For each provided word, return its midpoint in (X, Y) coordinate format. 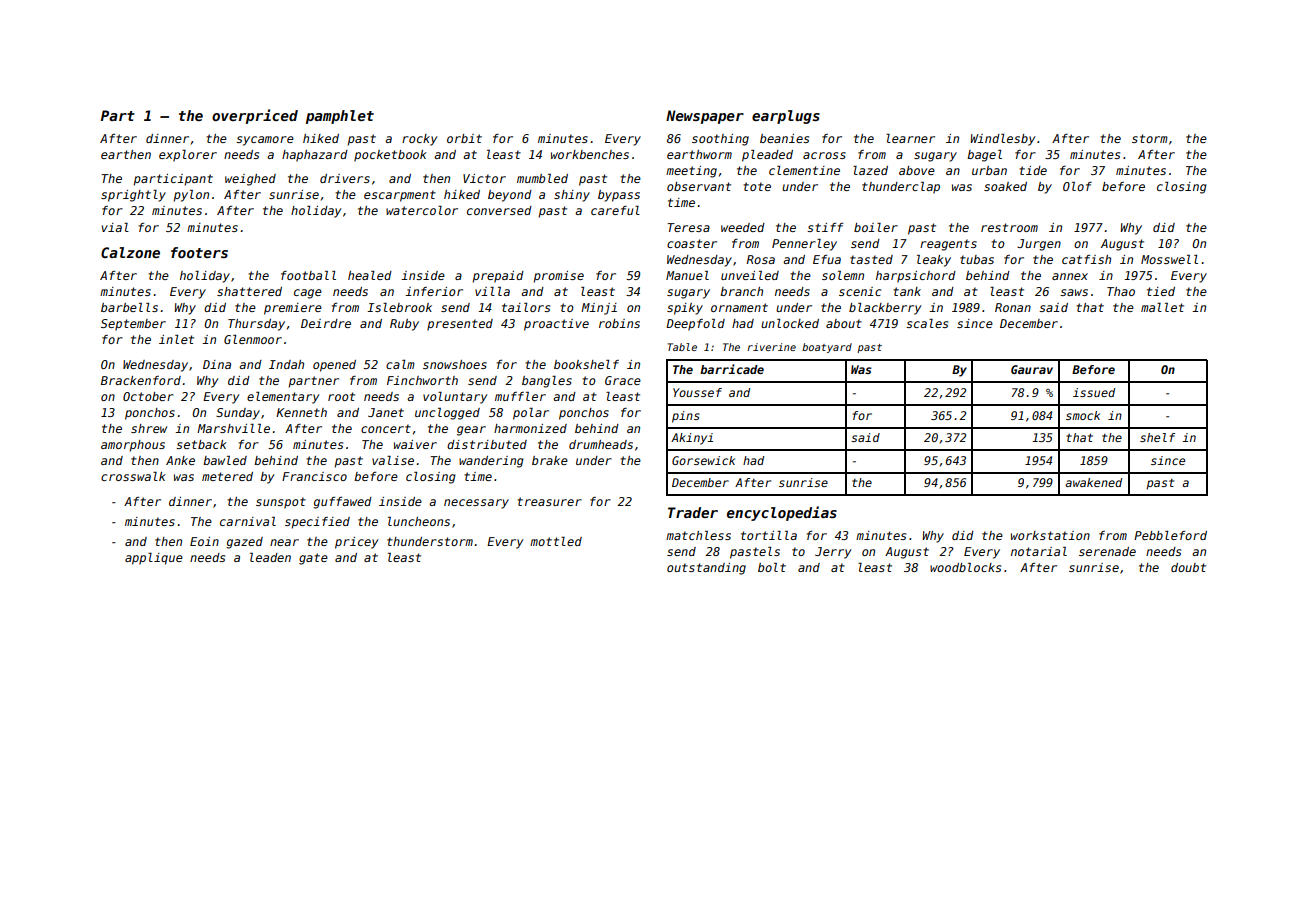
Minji (599, 309)
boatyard (827, 348)
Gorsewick (703, 460)
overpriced (255, 116)
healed (370, 275)
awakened (1093, 482)
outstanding (706, 569)
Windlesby (1002, 140)
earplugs (786, 117)
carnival (248, 521)
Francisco (314, 476)
